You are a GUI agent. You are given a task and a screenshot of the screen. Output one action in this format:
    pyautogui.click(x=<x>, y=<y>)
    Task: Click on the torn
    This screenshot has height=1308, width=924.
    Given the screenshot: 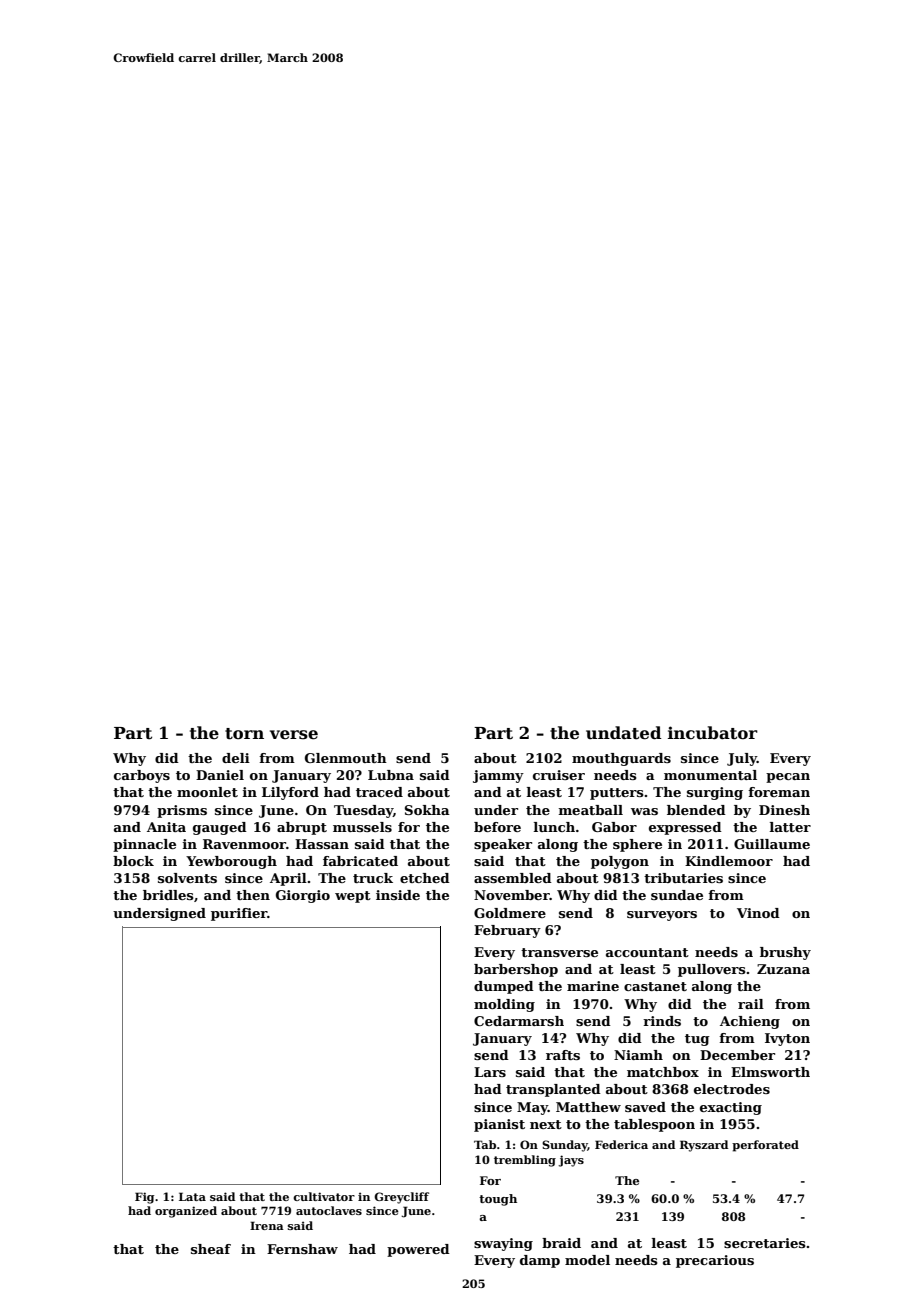 What is the action you would take?
    pyautogui.click(x=244, y=734)
